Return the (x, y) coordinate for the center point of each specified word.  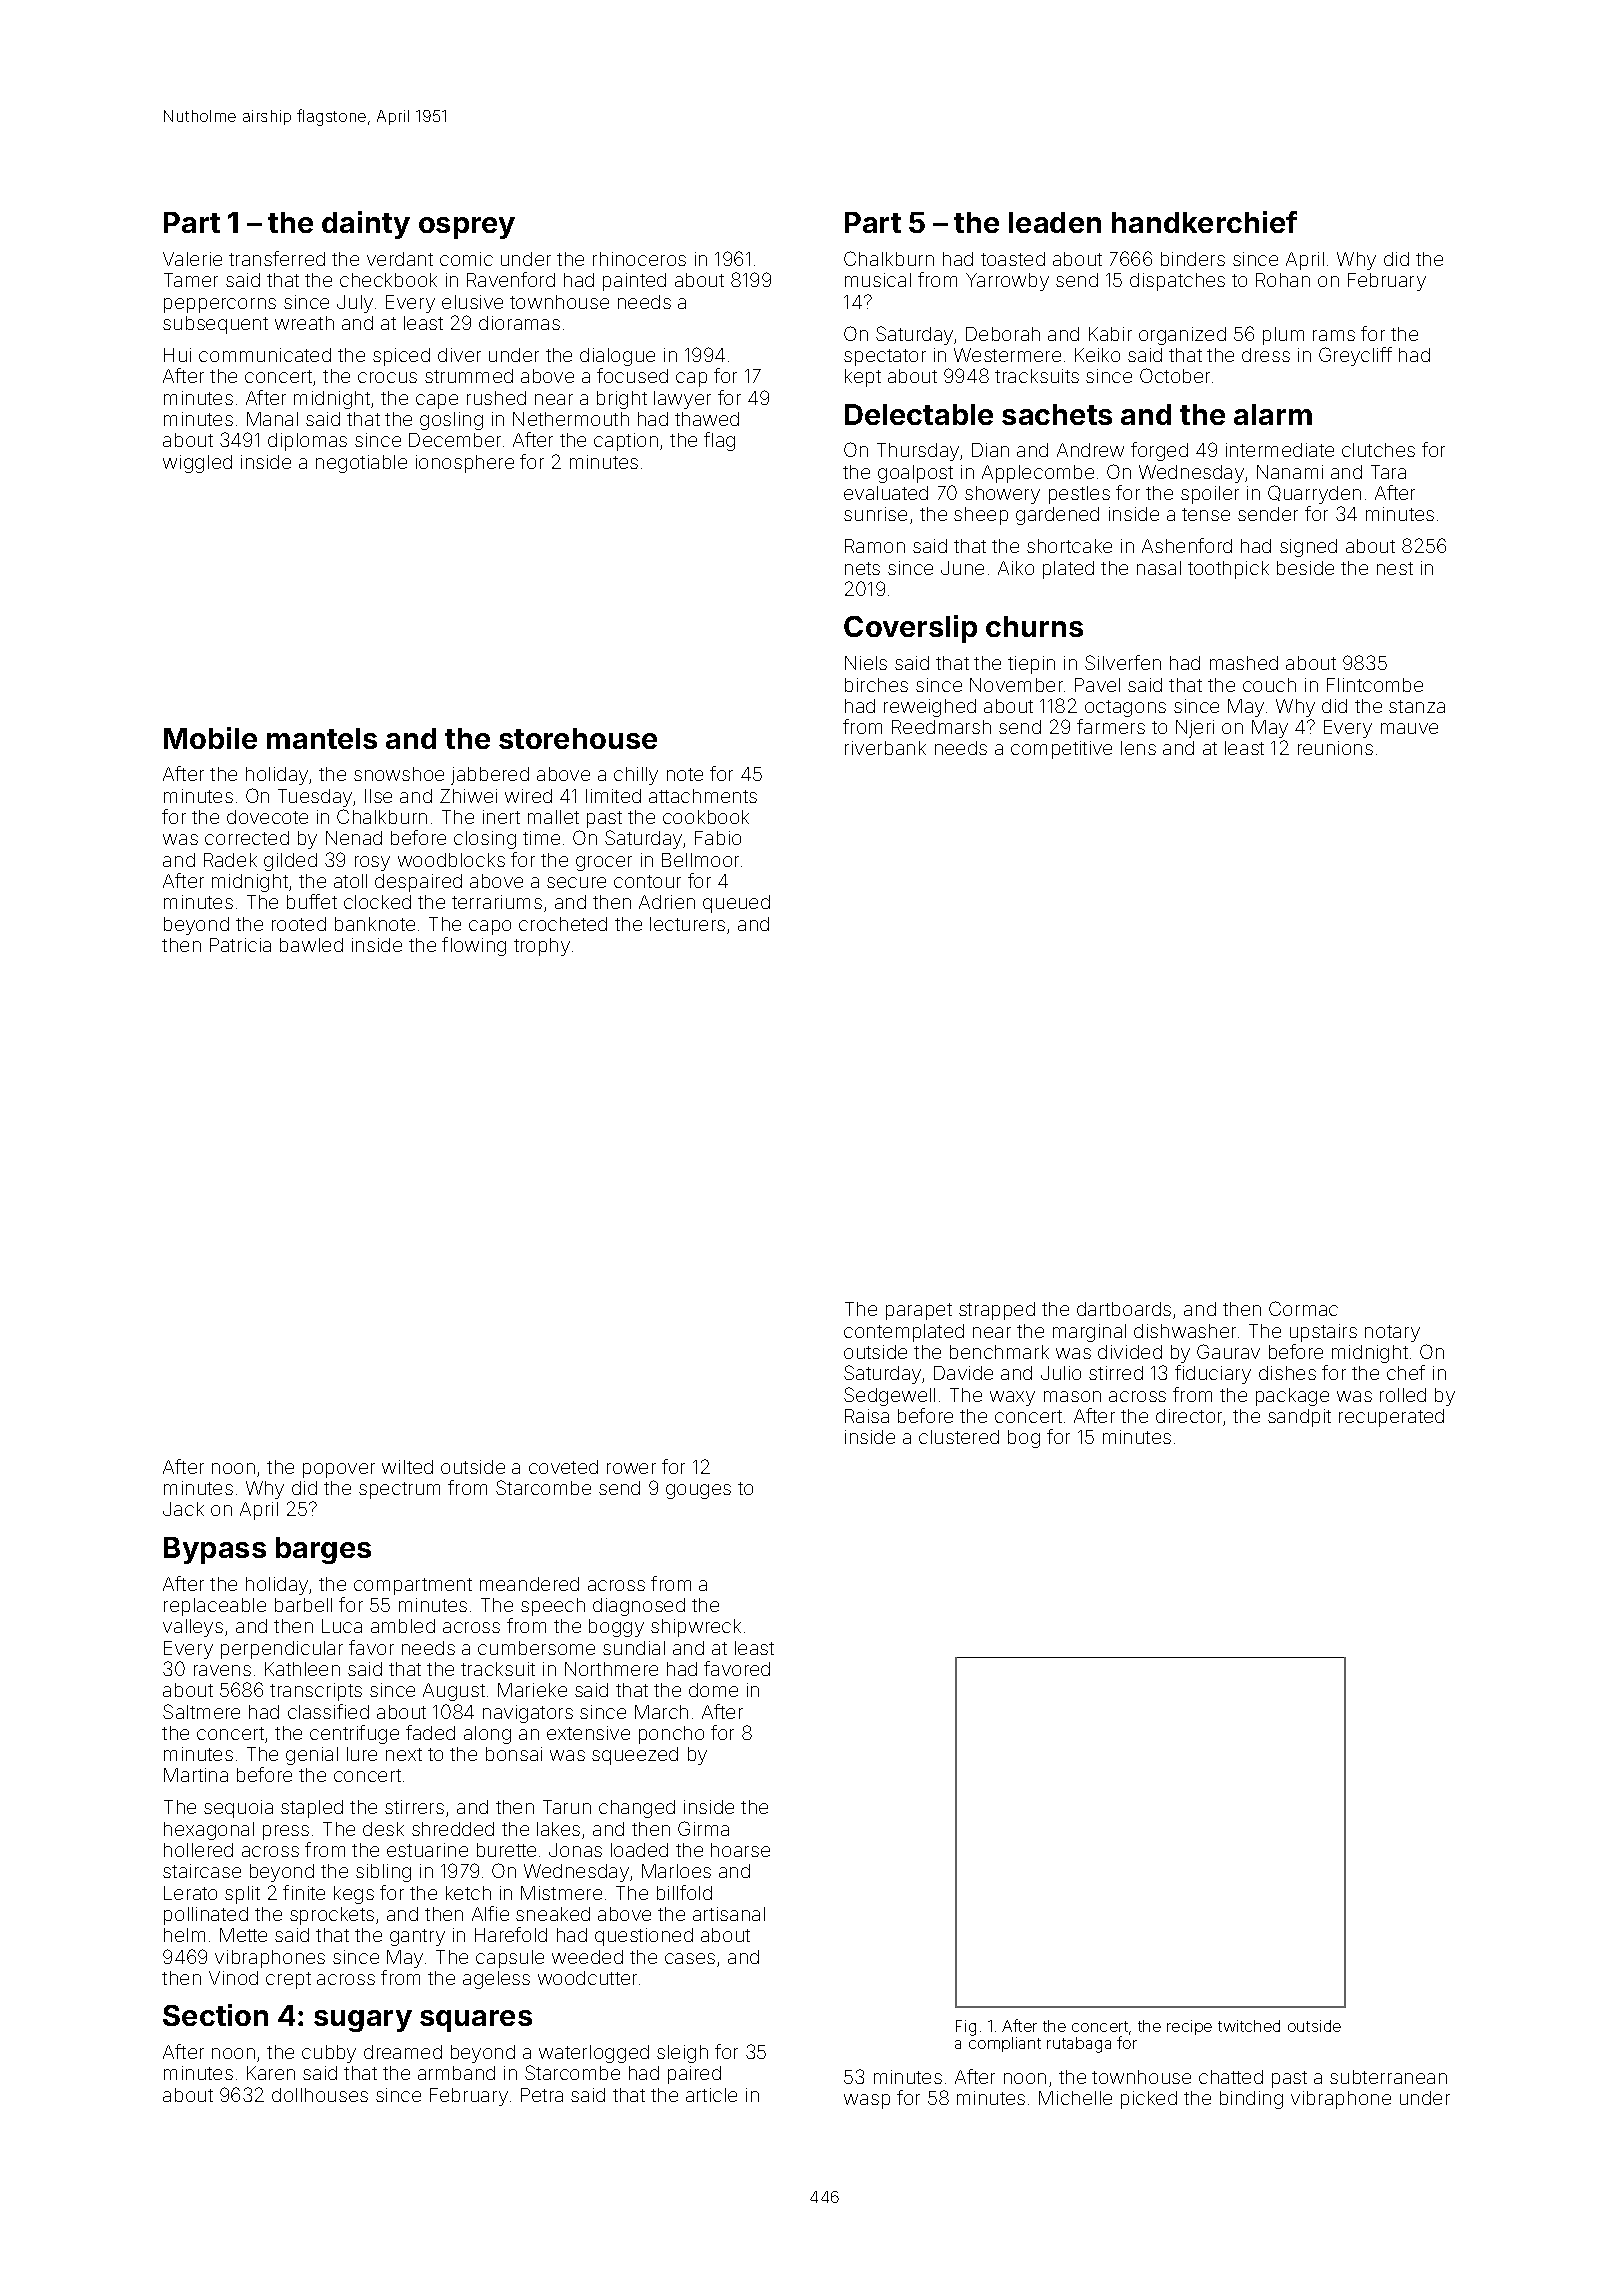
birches (876, 685)
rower (631, 1468)
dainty (366, 225)
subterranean (1388, 2077)
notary (1392, 1333)
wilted (407, 1467)
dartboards (1124, 1309)
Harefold (511, 1934)
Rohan (1283, 280)
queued (736, 904)
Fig (966, 2028)
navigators (528, 1714)
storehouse (578, 738)
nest (1395, 568)
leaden (1055, 222)
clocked (377, 902)
